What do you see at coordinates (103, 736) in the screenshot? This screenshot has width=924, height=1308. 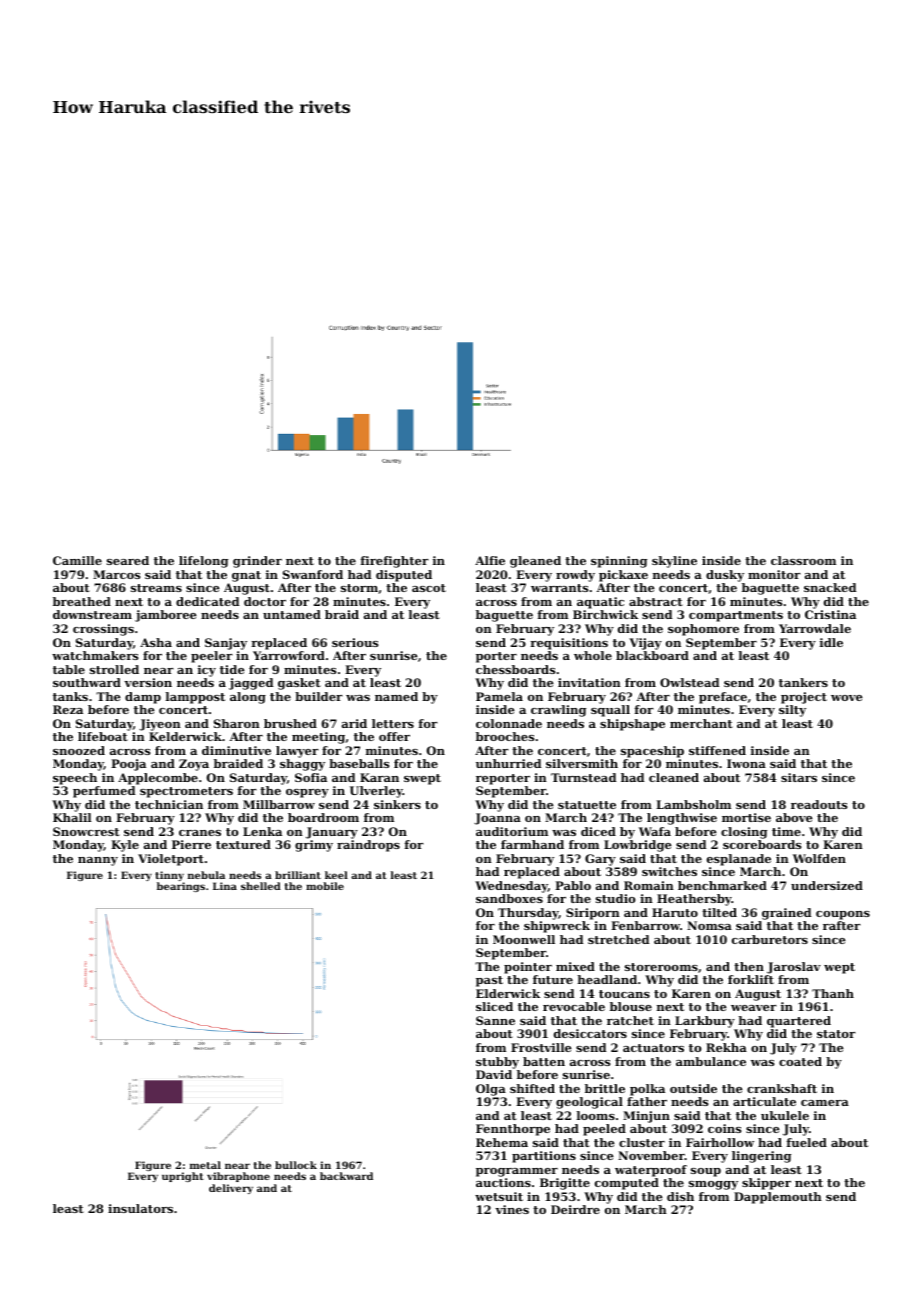 I see `lifeboat` at bounding box center [103, 736].
